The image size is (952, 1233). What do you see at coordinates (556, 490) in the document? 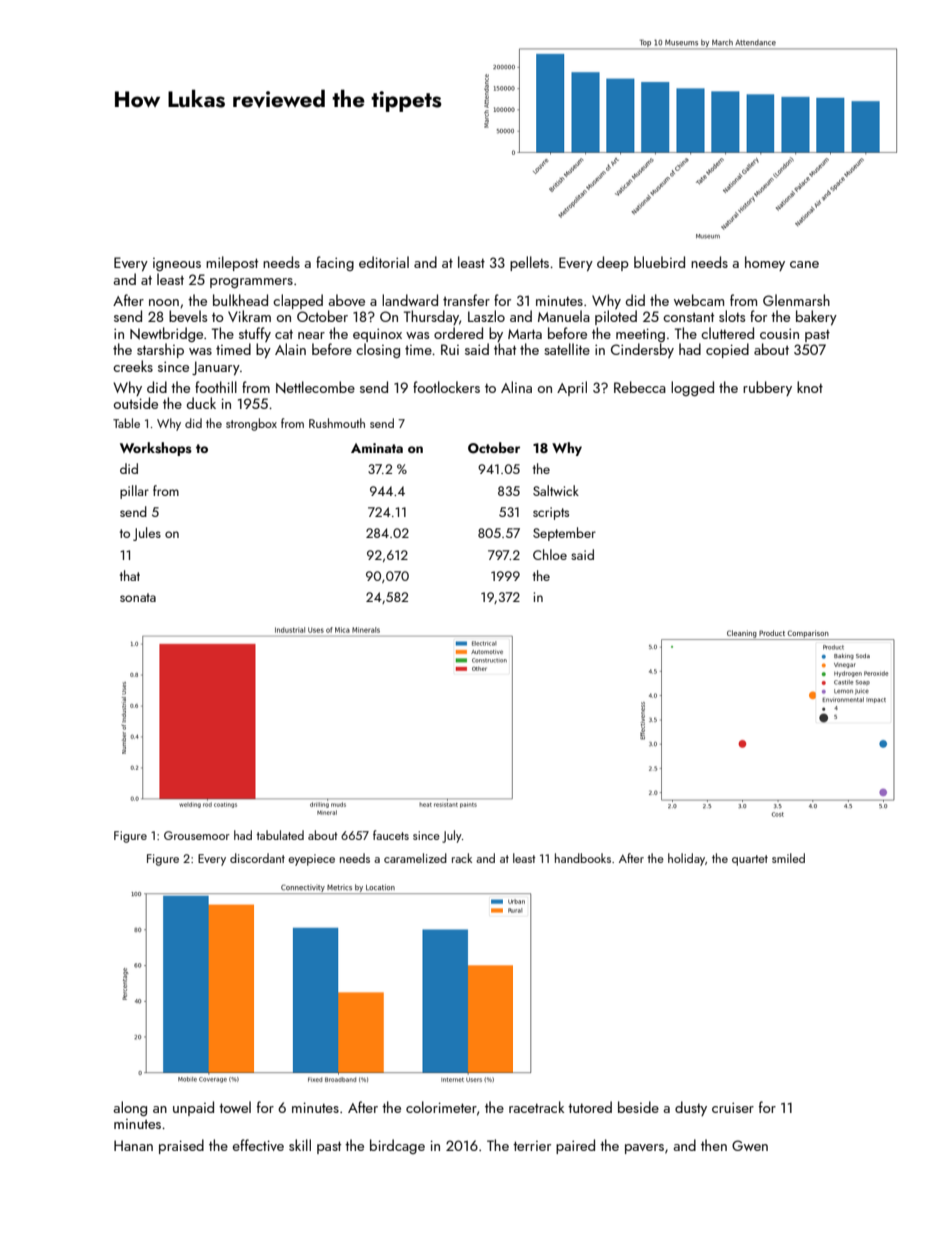
I see `Saltwick` at bounding box center [556, 490].
